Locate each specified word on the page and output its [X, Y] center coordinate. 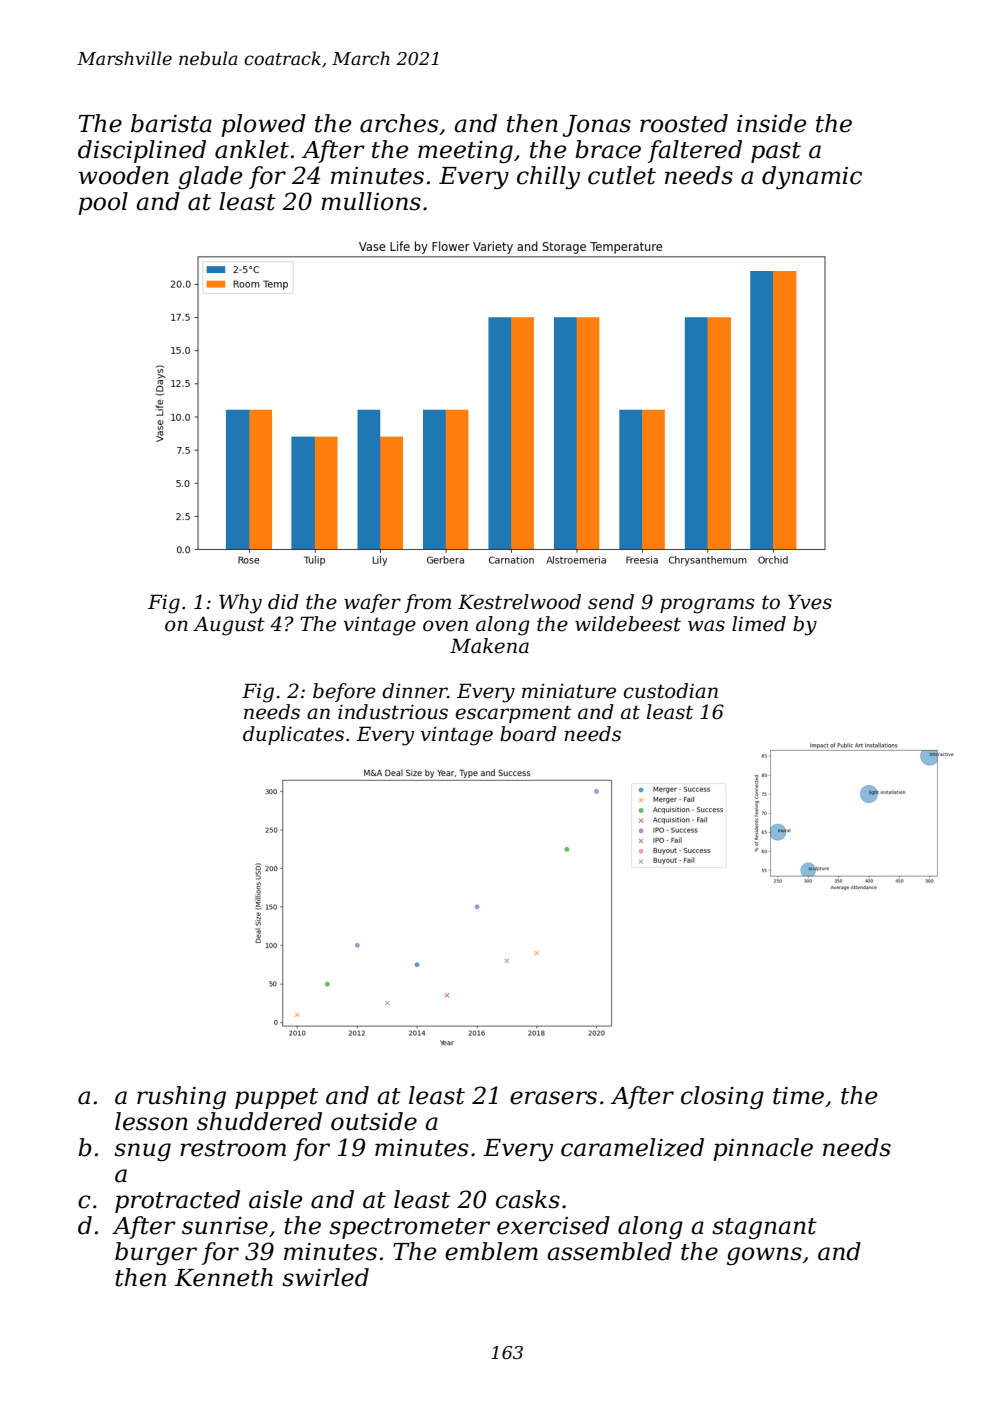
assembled [609, 1251]
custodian [670, 691]
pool [103, 203]
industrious [393, 712]
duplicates [293, 735]
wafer [372, 603]
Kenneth [224, 1277]
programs [707, 606]
